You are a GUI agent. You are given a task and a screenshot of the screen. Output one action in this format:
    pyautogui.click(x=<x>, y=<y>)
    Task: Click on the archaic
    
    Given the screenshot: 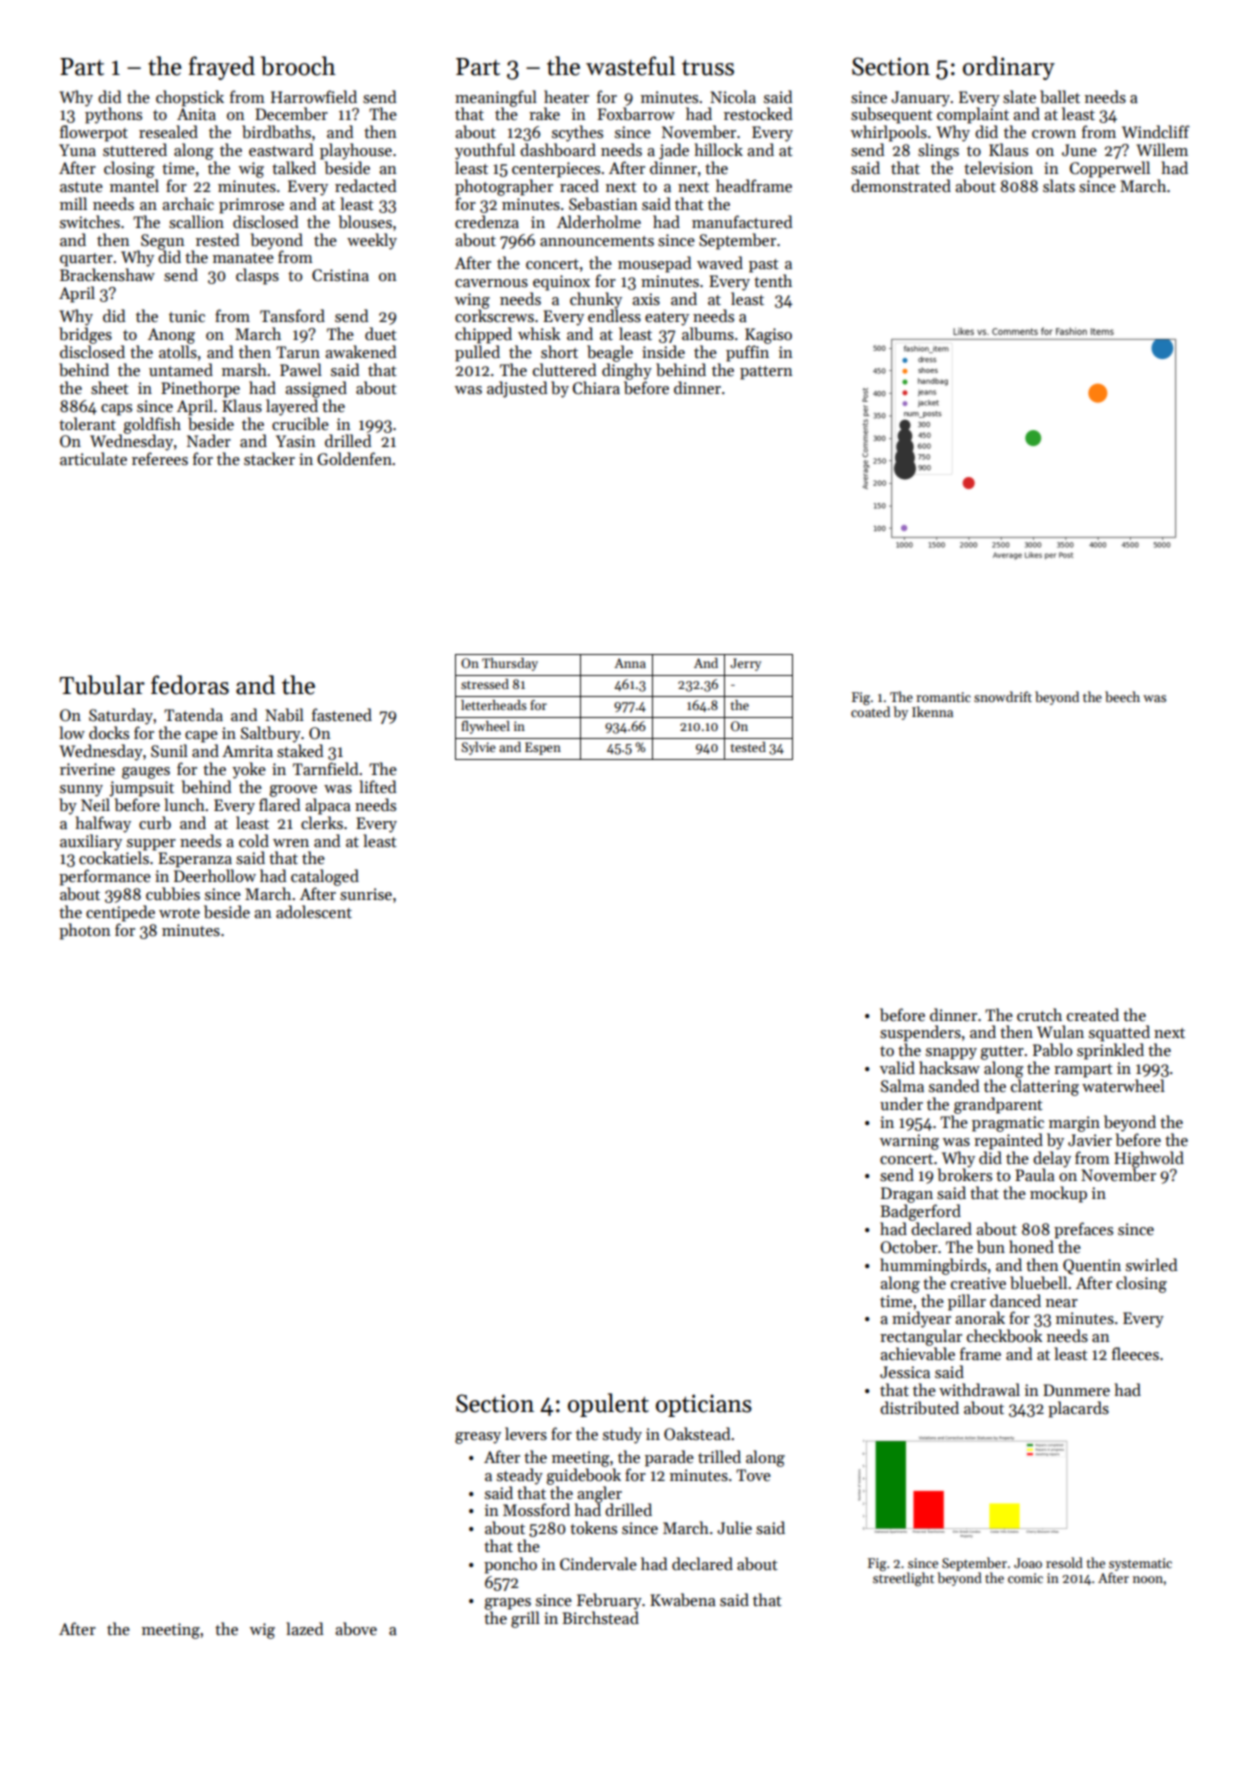 What is the action you would take?
    pyautogui.click(x=188, y=203)
